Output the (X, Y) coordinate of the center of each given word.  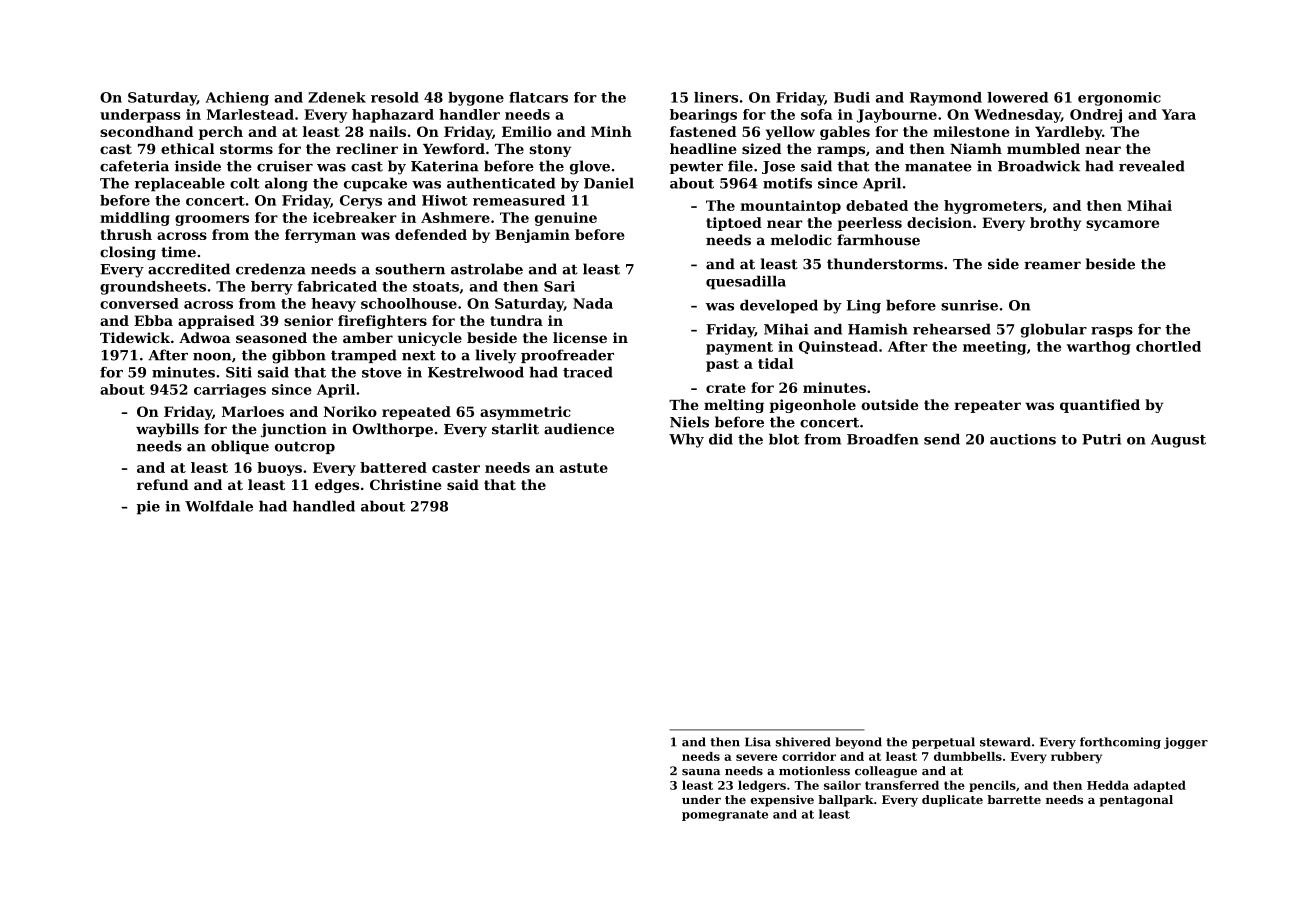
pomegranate (725, 815)
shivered (803, 742)
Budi (852, 97)
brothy (1055, 224)
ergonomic (1119, 99)
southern (410, 269)
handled (324, 506)
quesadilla (746, 283)
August (1178, 441)
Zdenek (337, 97)
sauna (701, 772)
